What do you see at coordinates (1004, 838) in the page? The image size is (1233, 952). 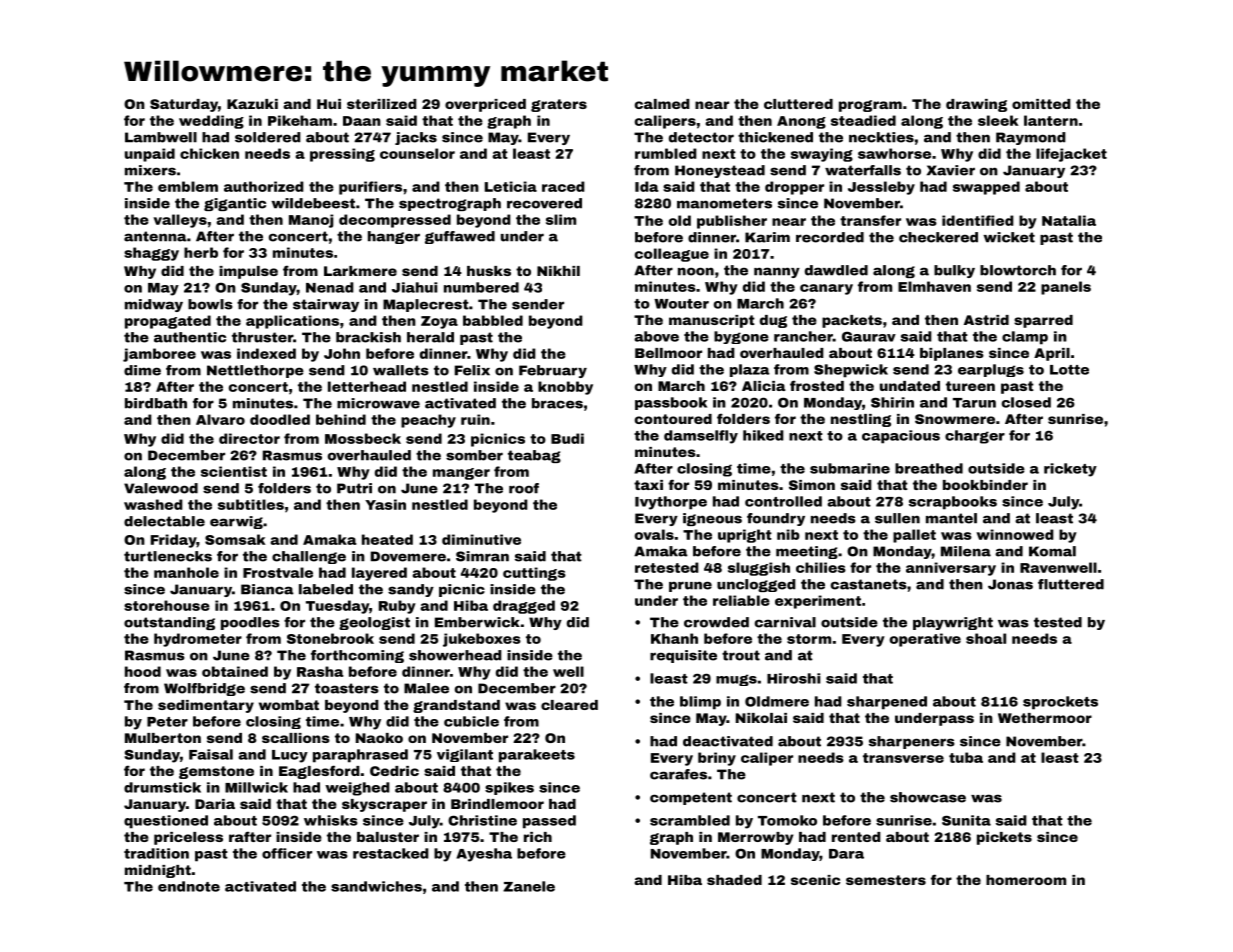 I see `pickets` at bounding box center [1004, 838].
